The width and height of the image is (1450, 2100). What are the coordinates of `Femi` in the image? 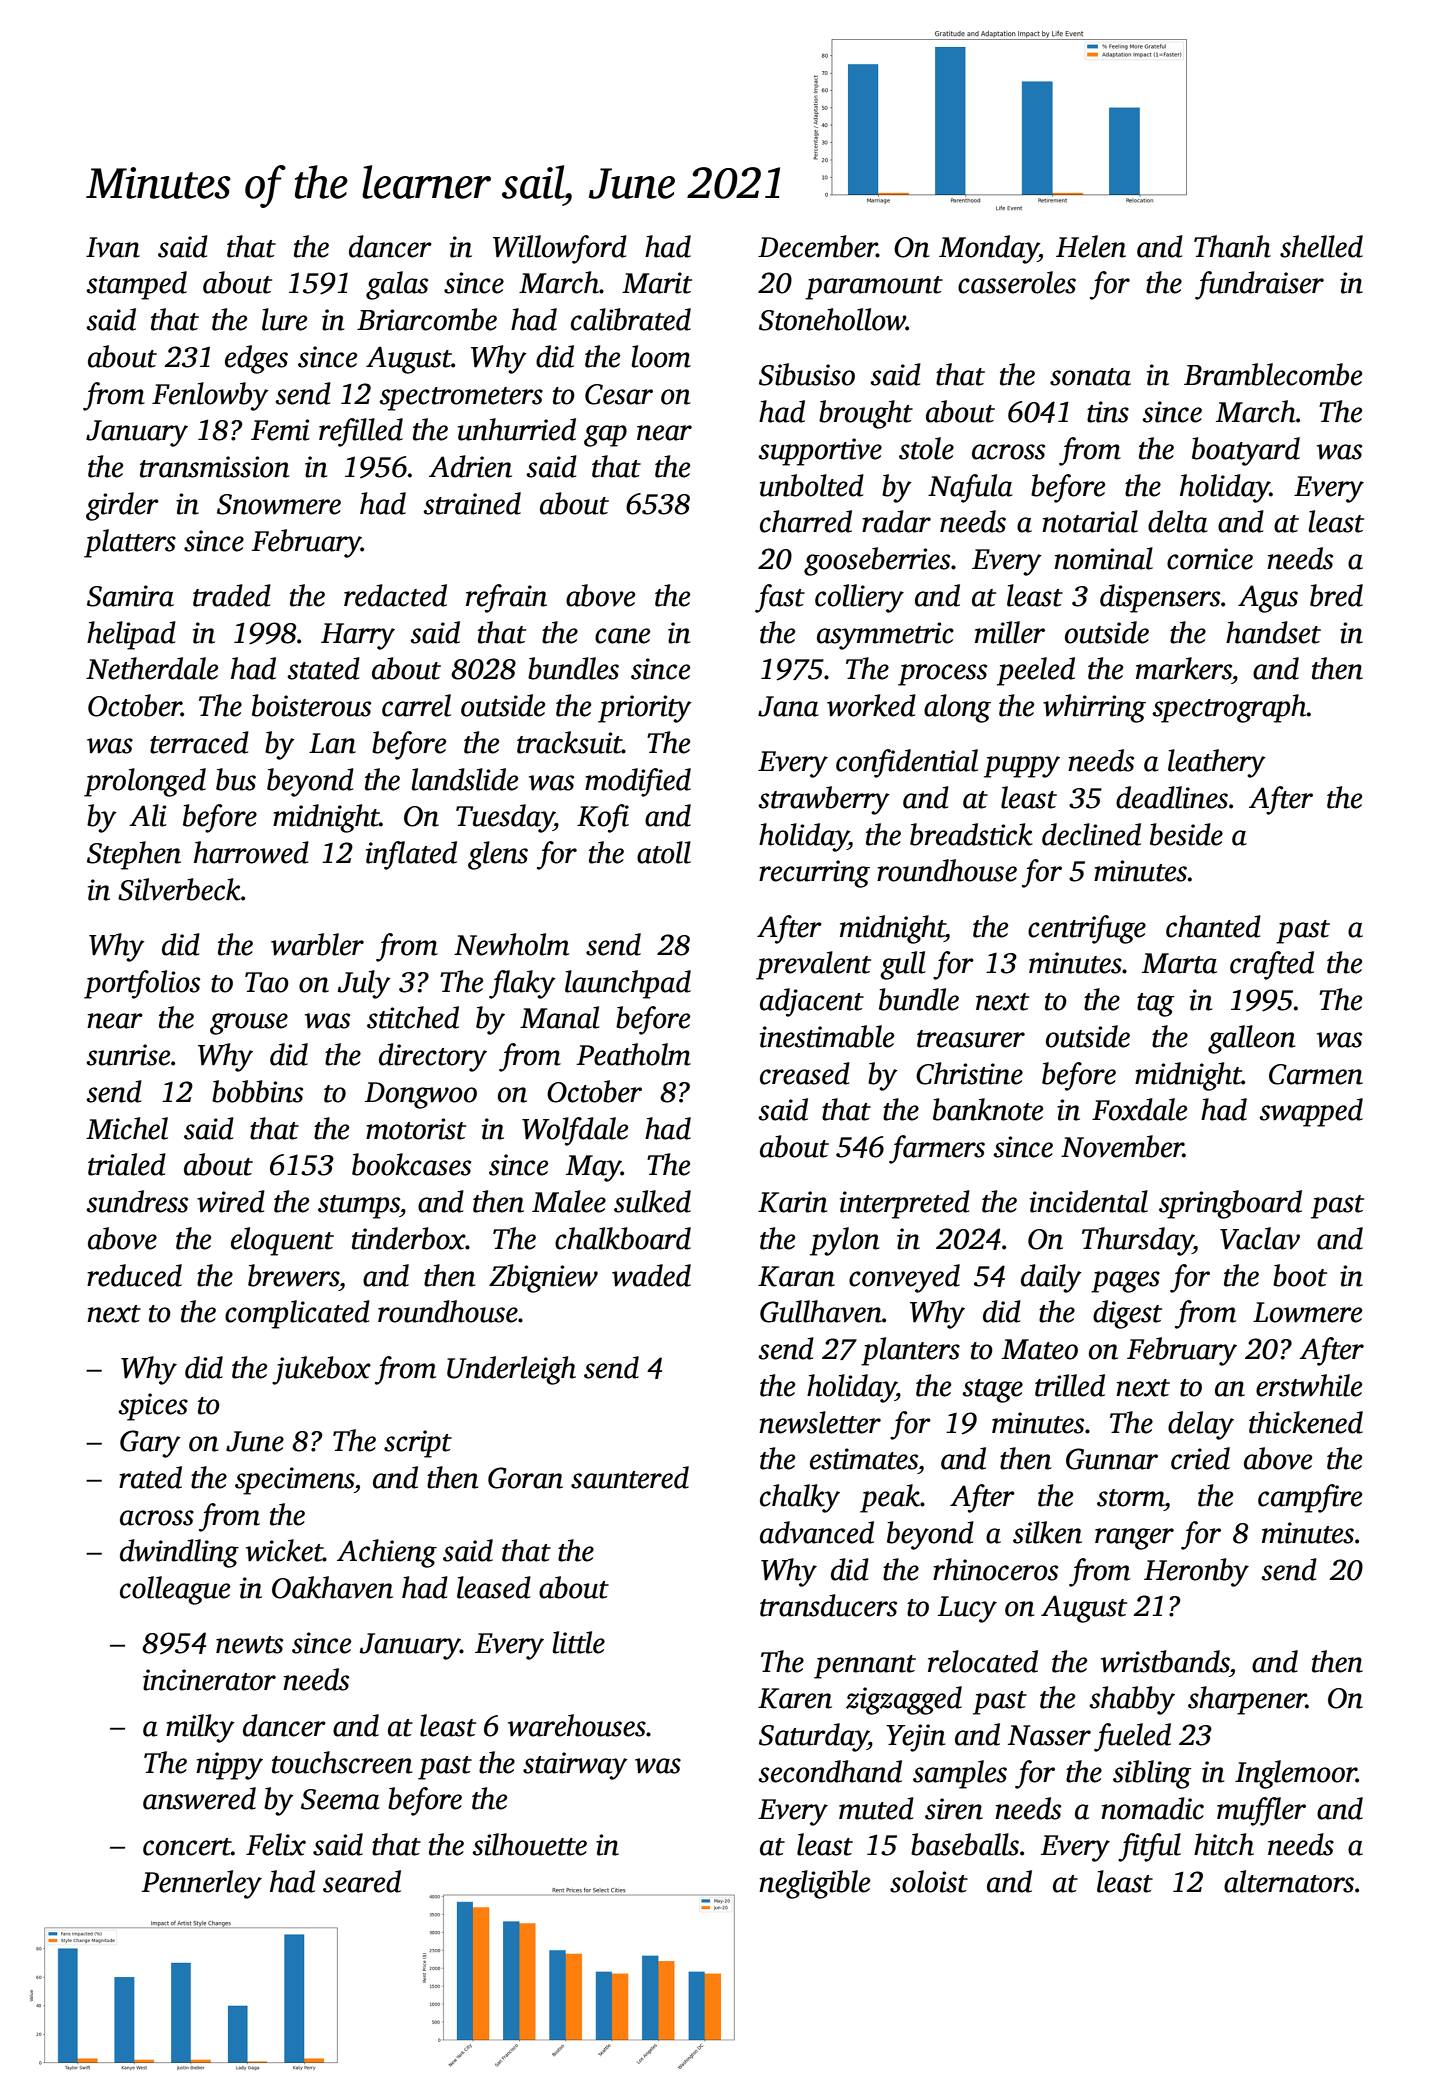 It's located at (280, 430).
